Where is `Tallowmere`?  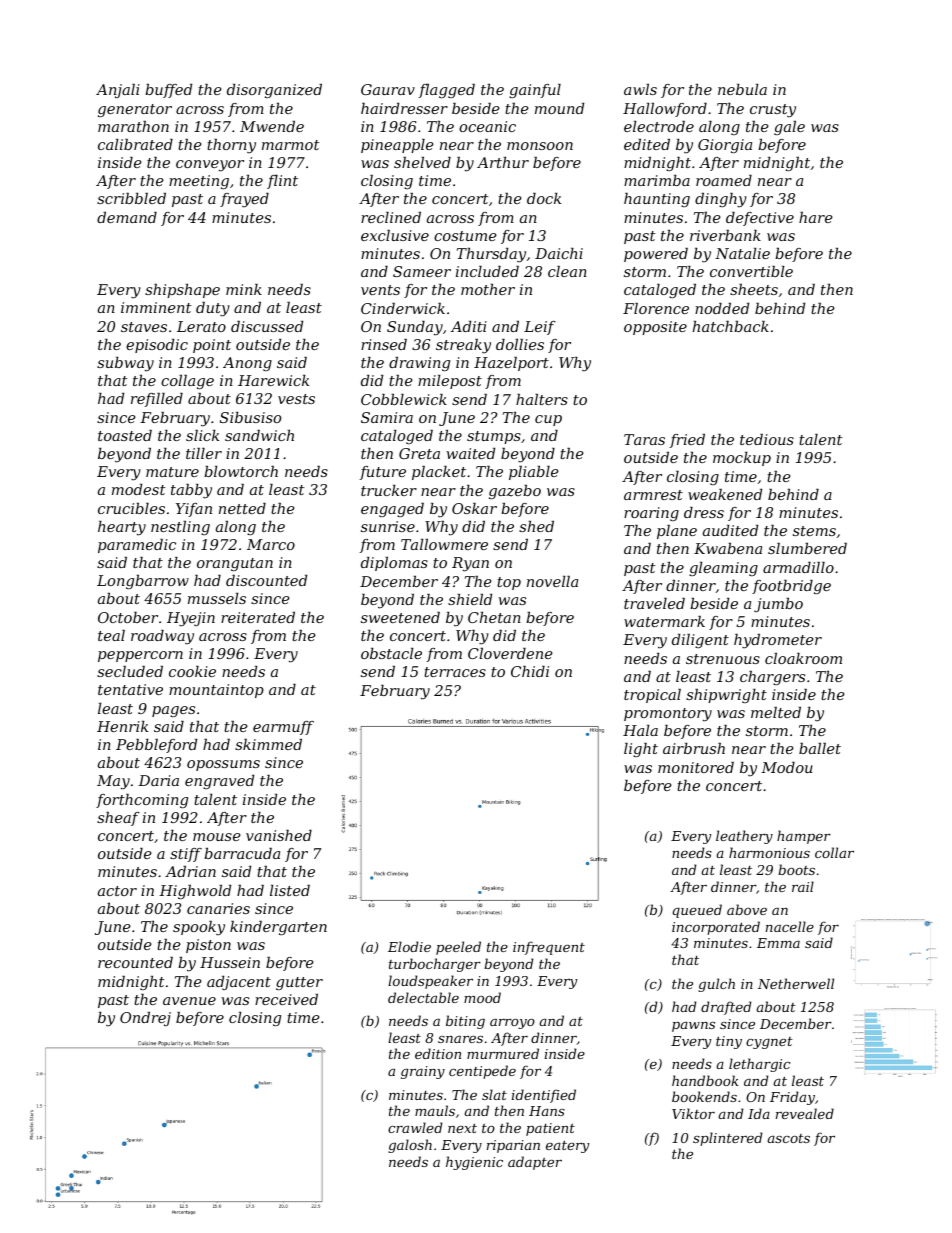
Tallowmere is located at coordinates (444, 544).
